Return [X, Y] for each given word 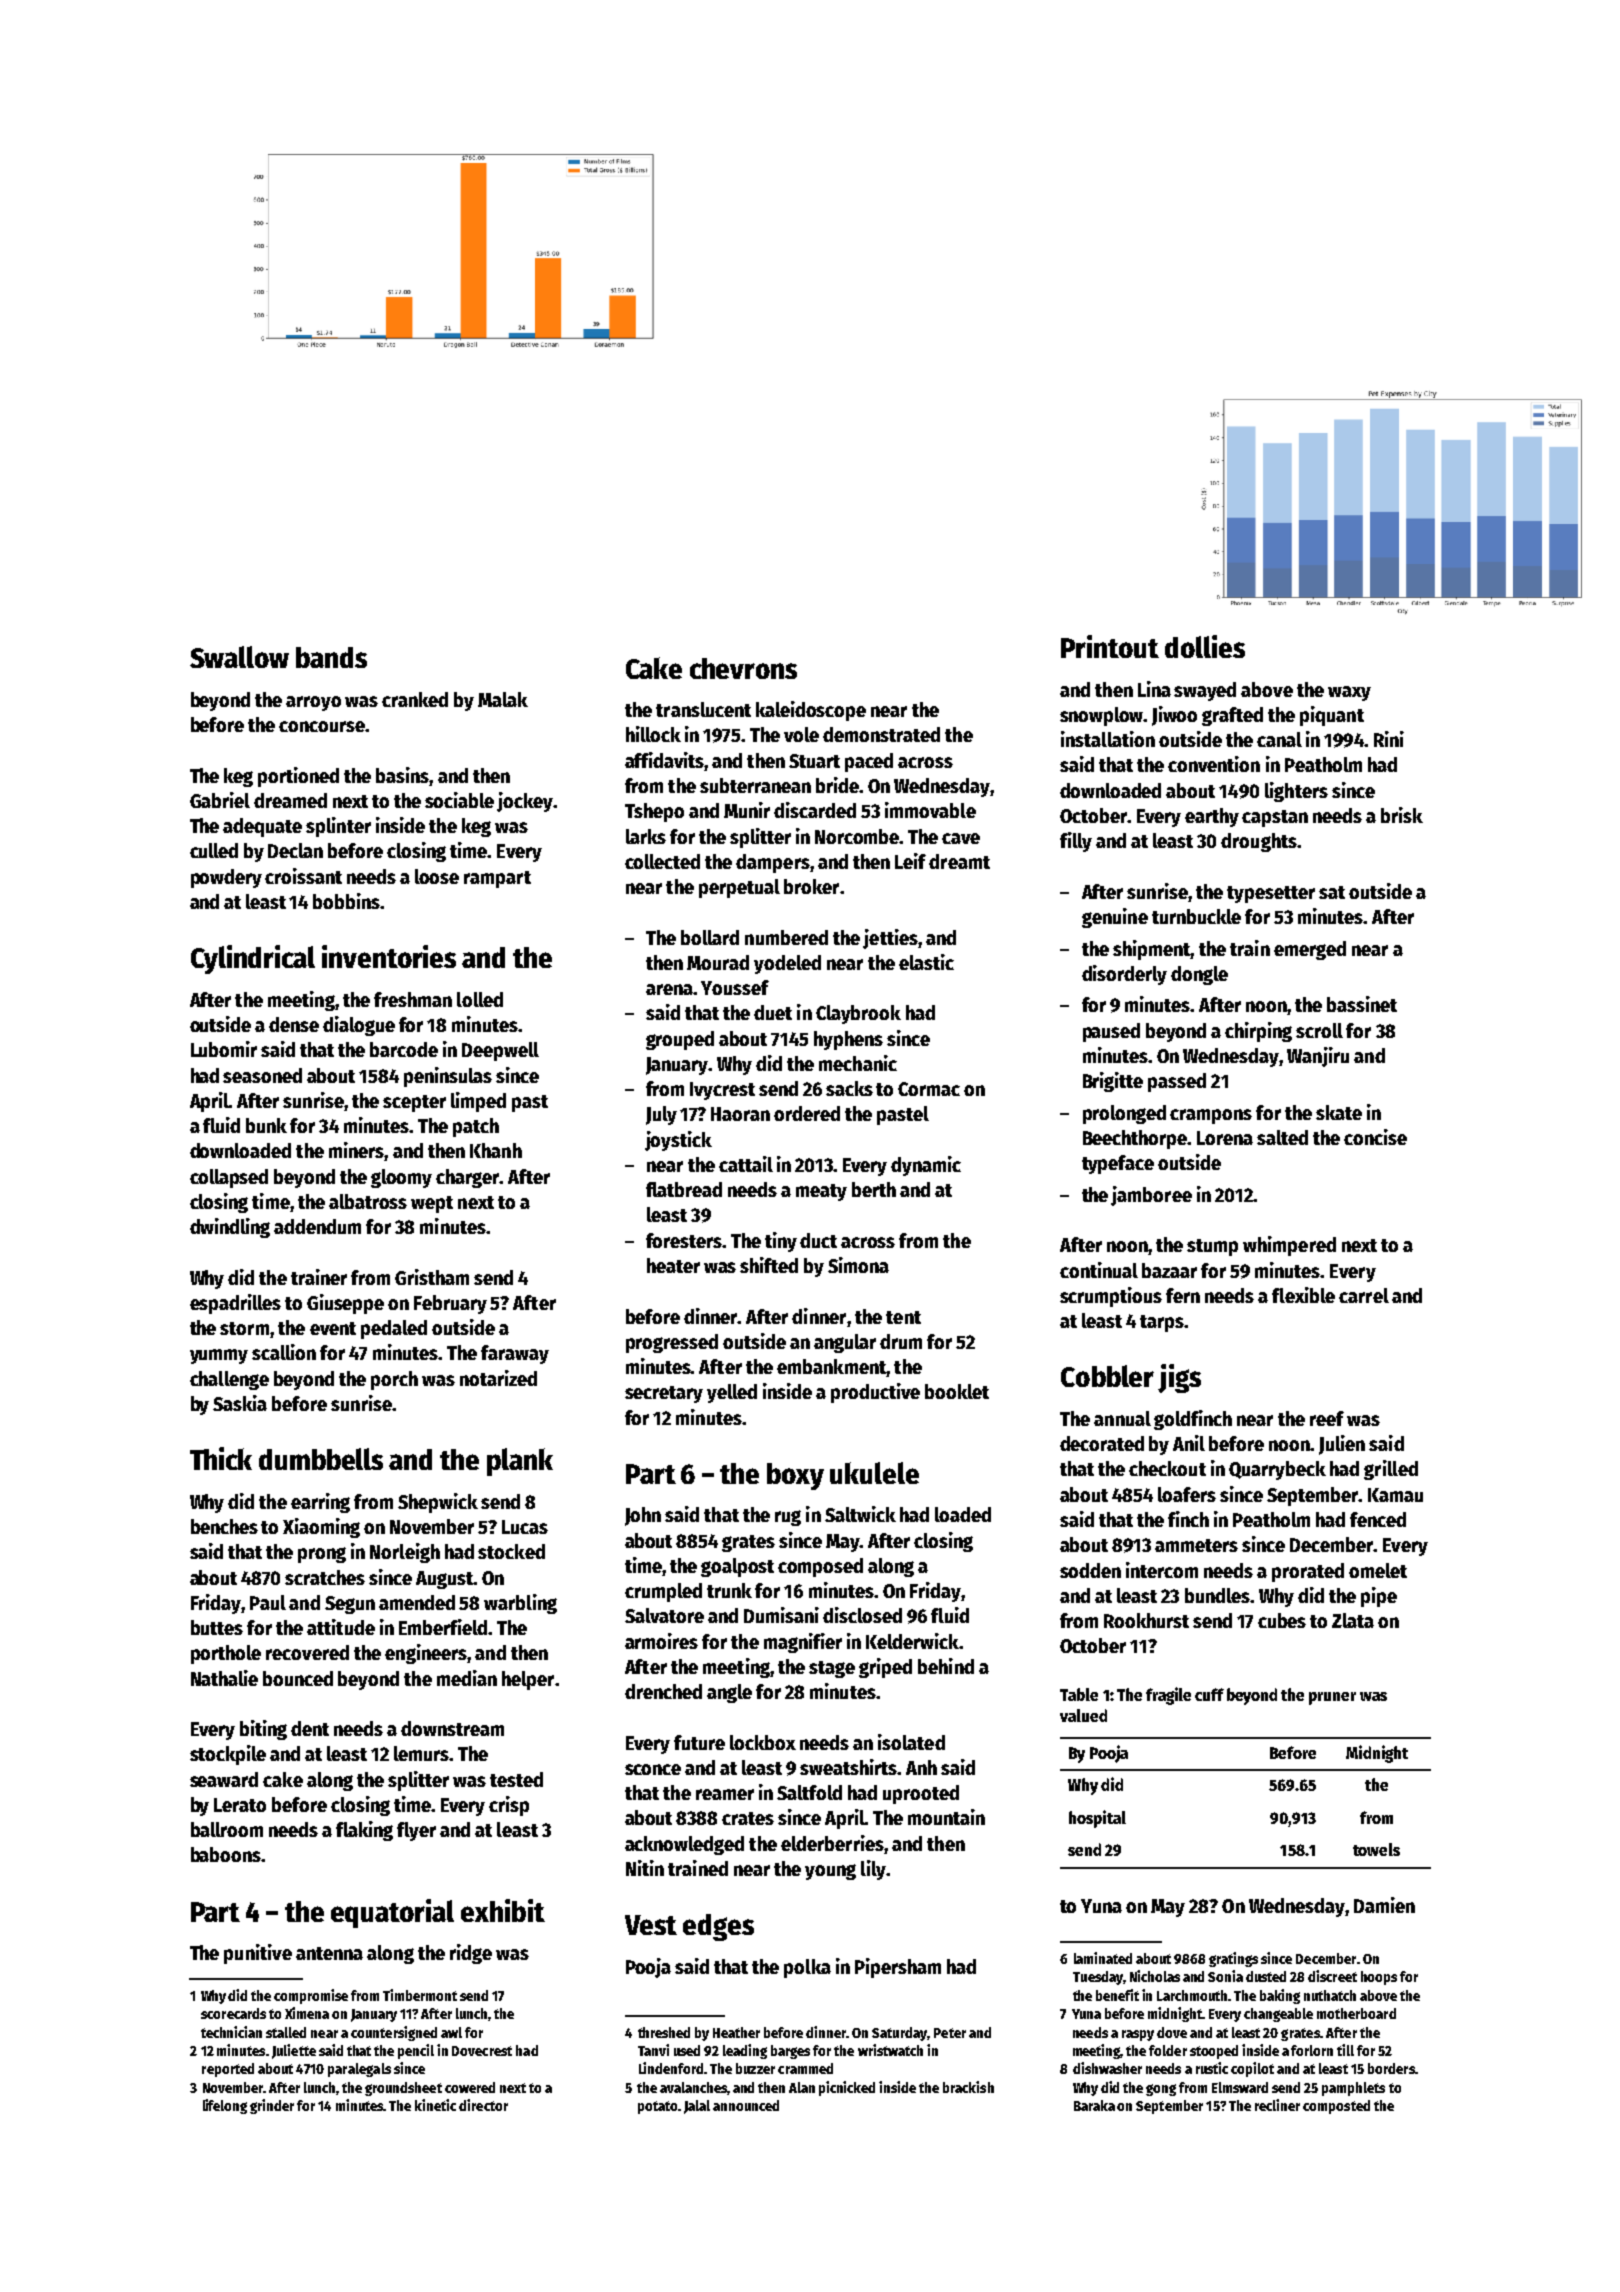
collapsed [229, 1178]
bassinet [1362, 1004]
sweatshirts [849, 1767]
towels [1376, 1849]
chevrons [743, 668]
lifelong [225, 2106]
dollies [1205, 646]
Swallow [239, 657]
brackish [968, 2087]
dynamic [926, 1166]
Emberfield [443, 1627]
